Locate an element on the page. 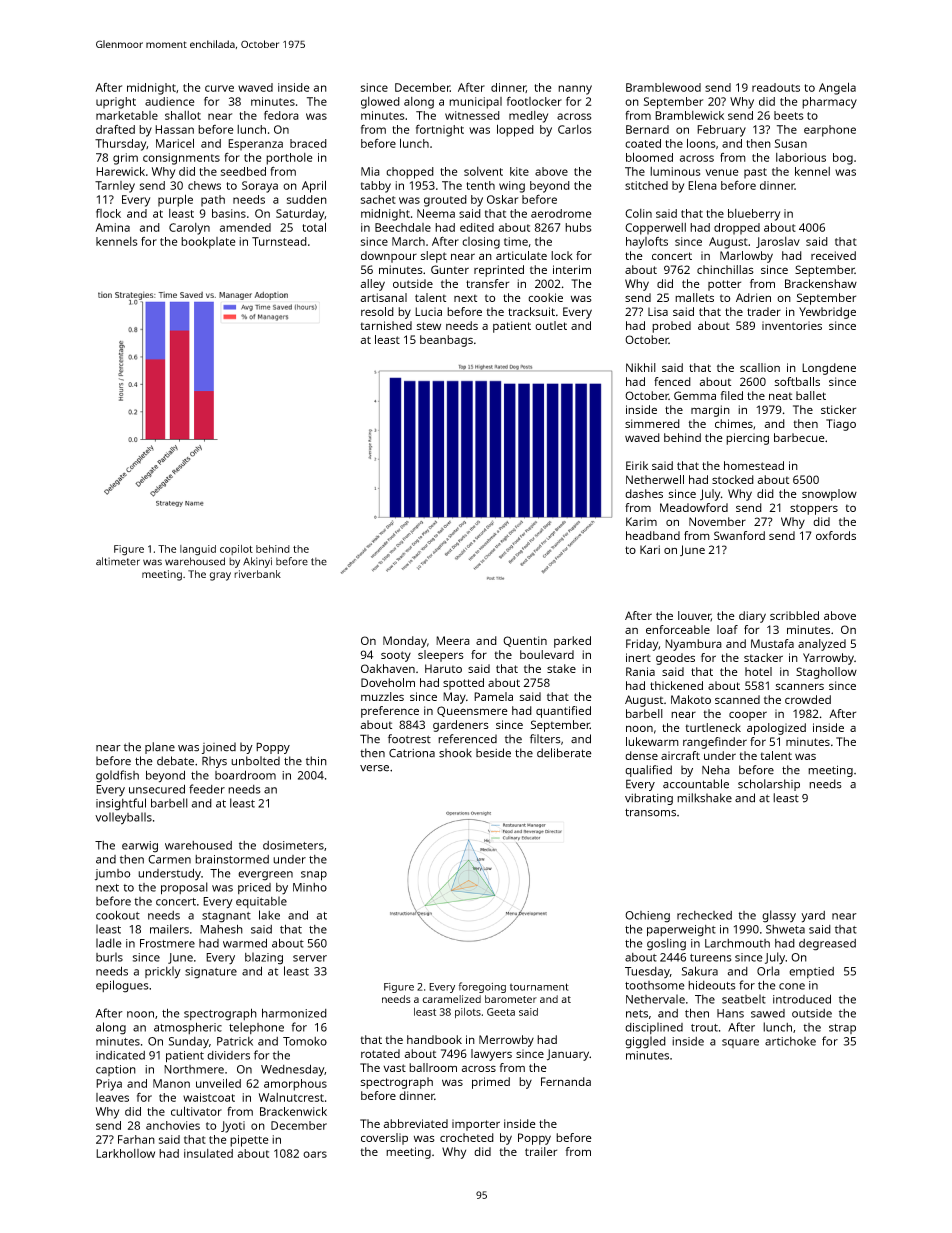 This image has width=952, height=1233. medley is located at coordinates (528, 117).
